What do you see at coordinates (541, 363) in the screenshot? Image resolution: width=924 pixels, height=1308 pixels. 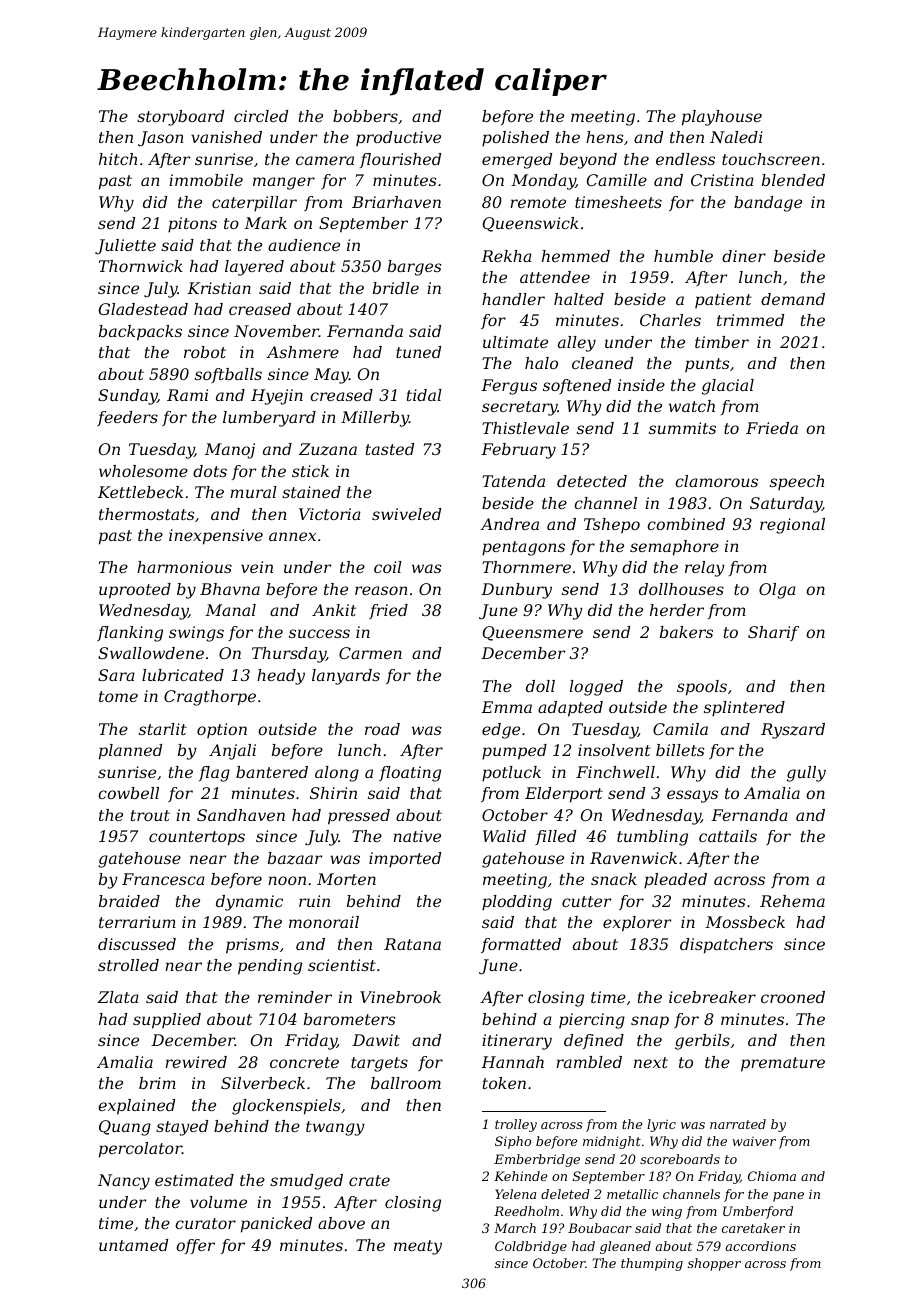 I see `halo` at bounding box center [541, 363].
